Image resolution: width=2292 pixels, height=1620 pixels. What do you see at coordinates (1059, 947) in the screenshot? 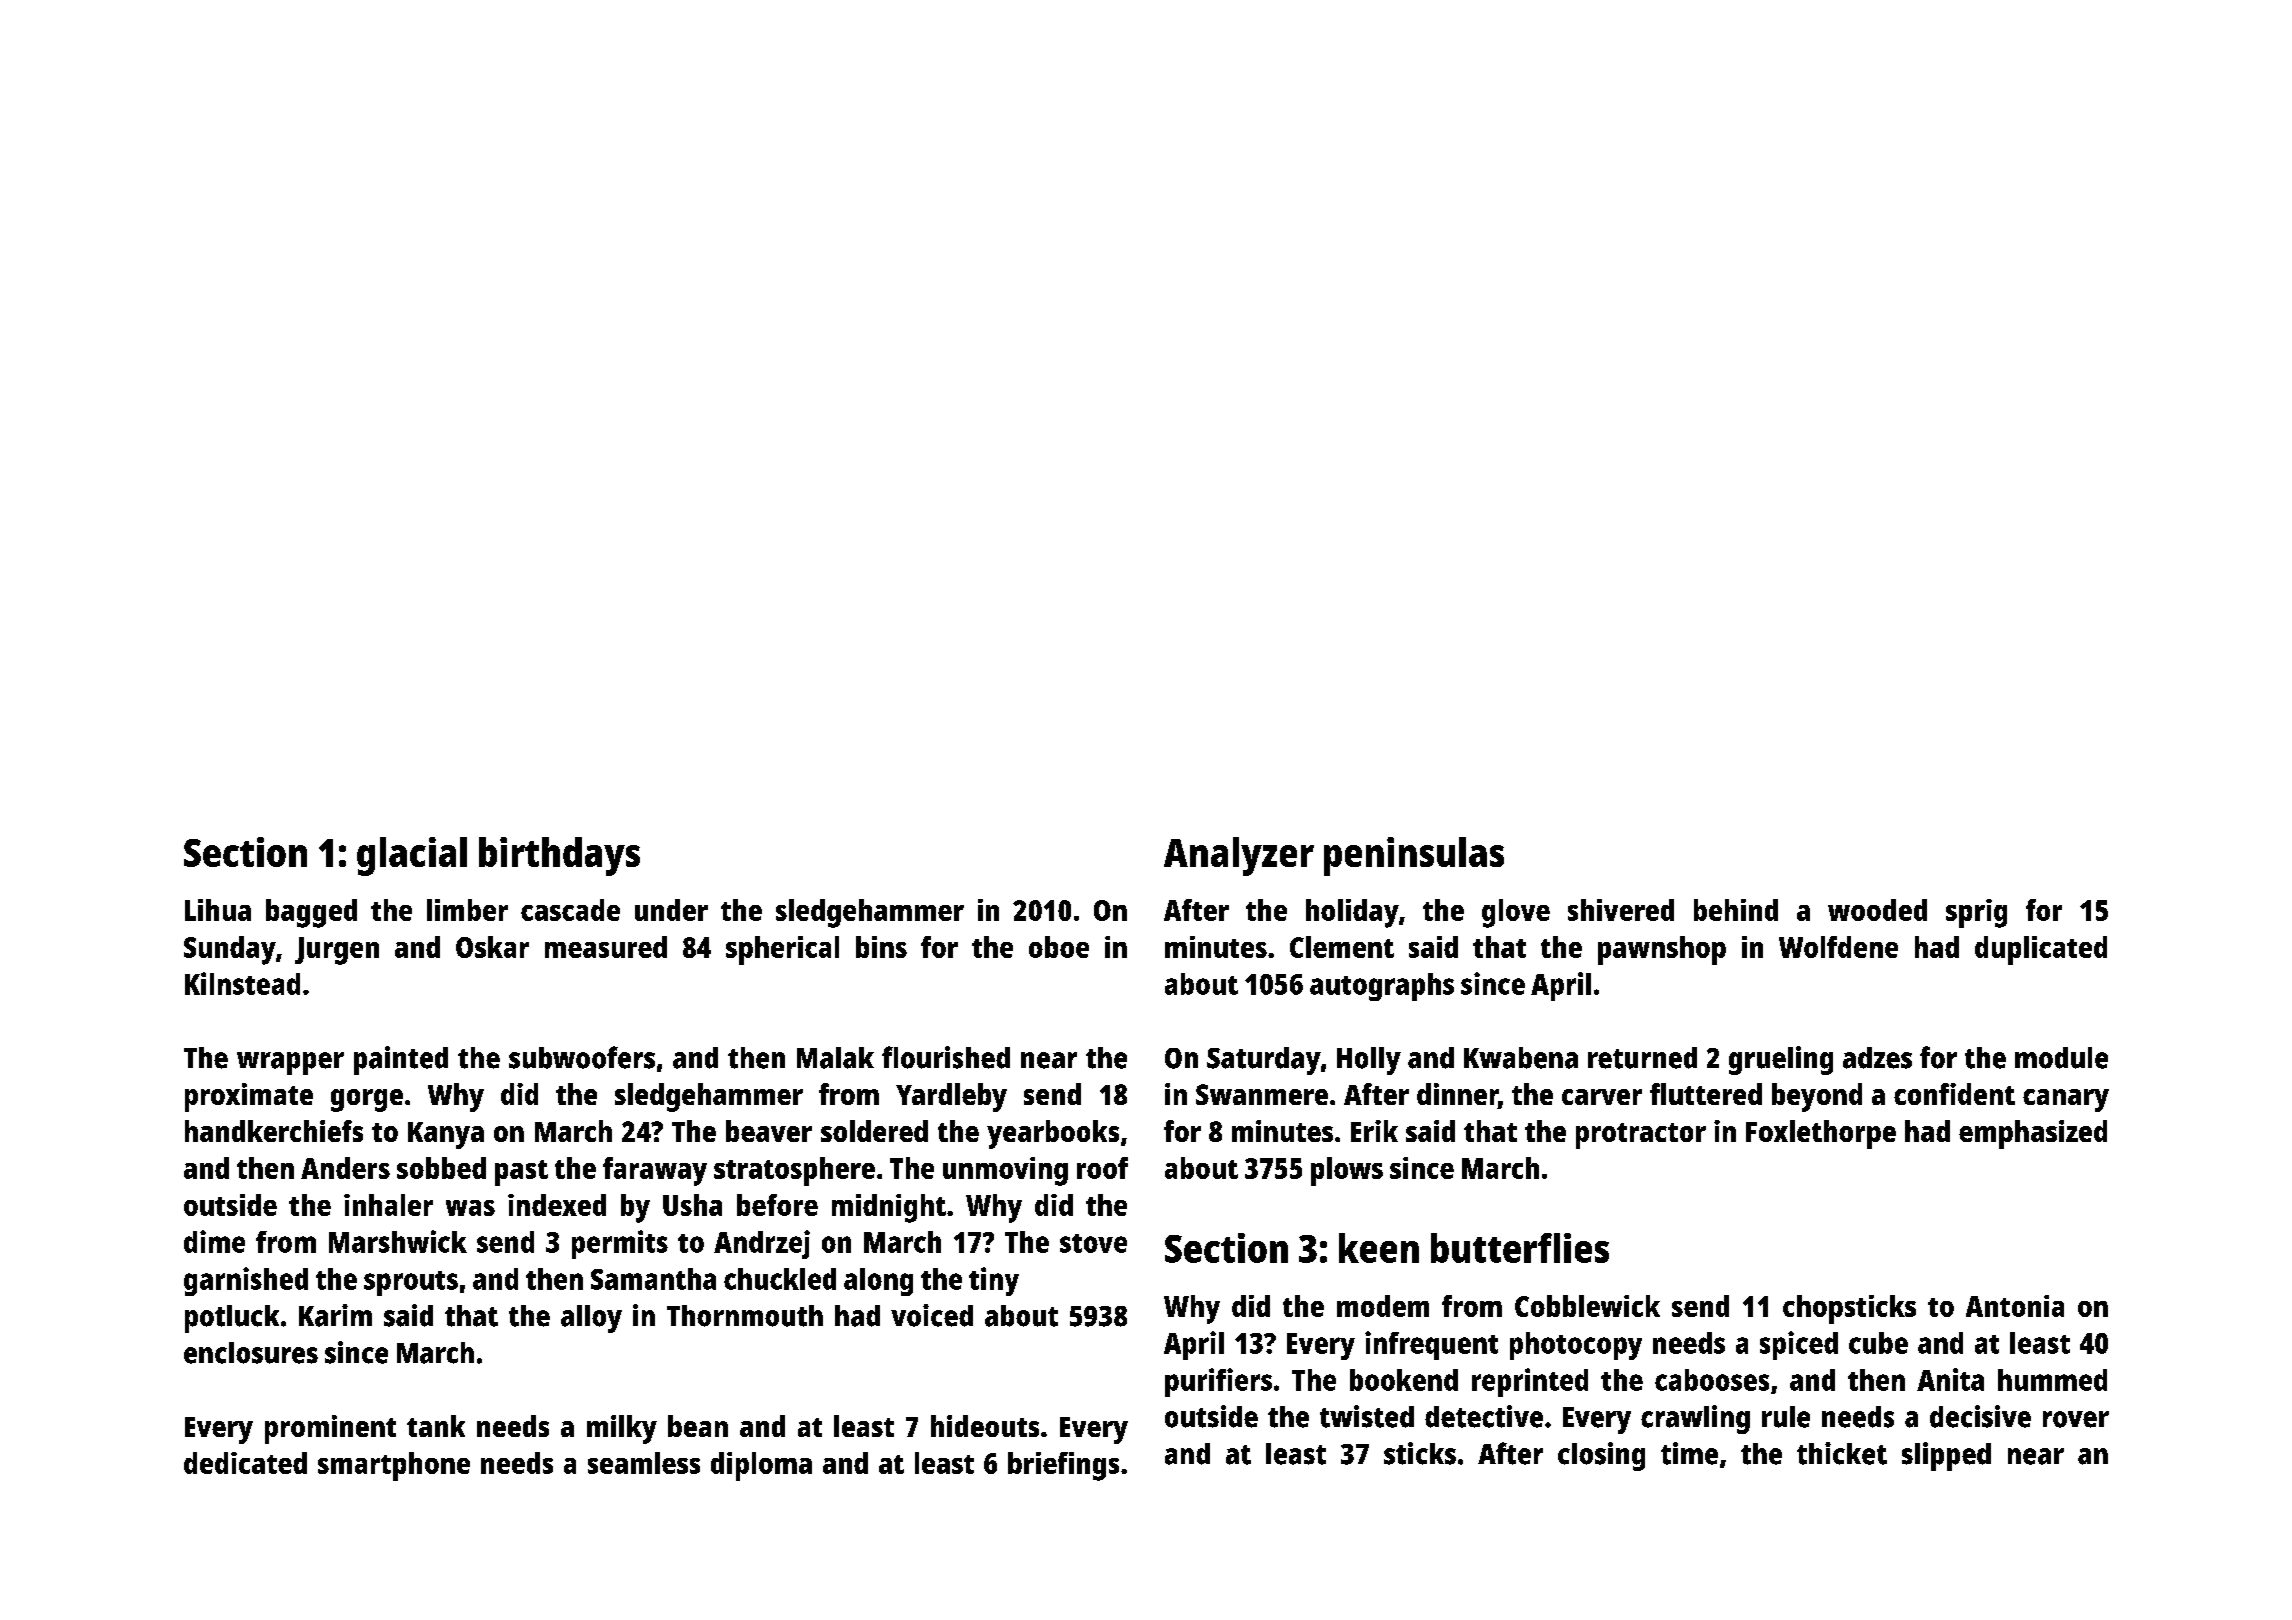
I see `oboe` at bounding box center [1059, 947].
